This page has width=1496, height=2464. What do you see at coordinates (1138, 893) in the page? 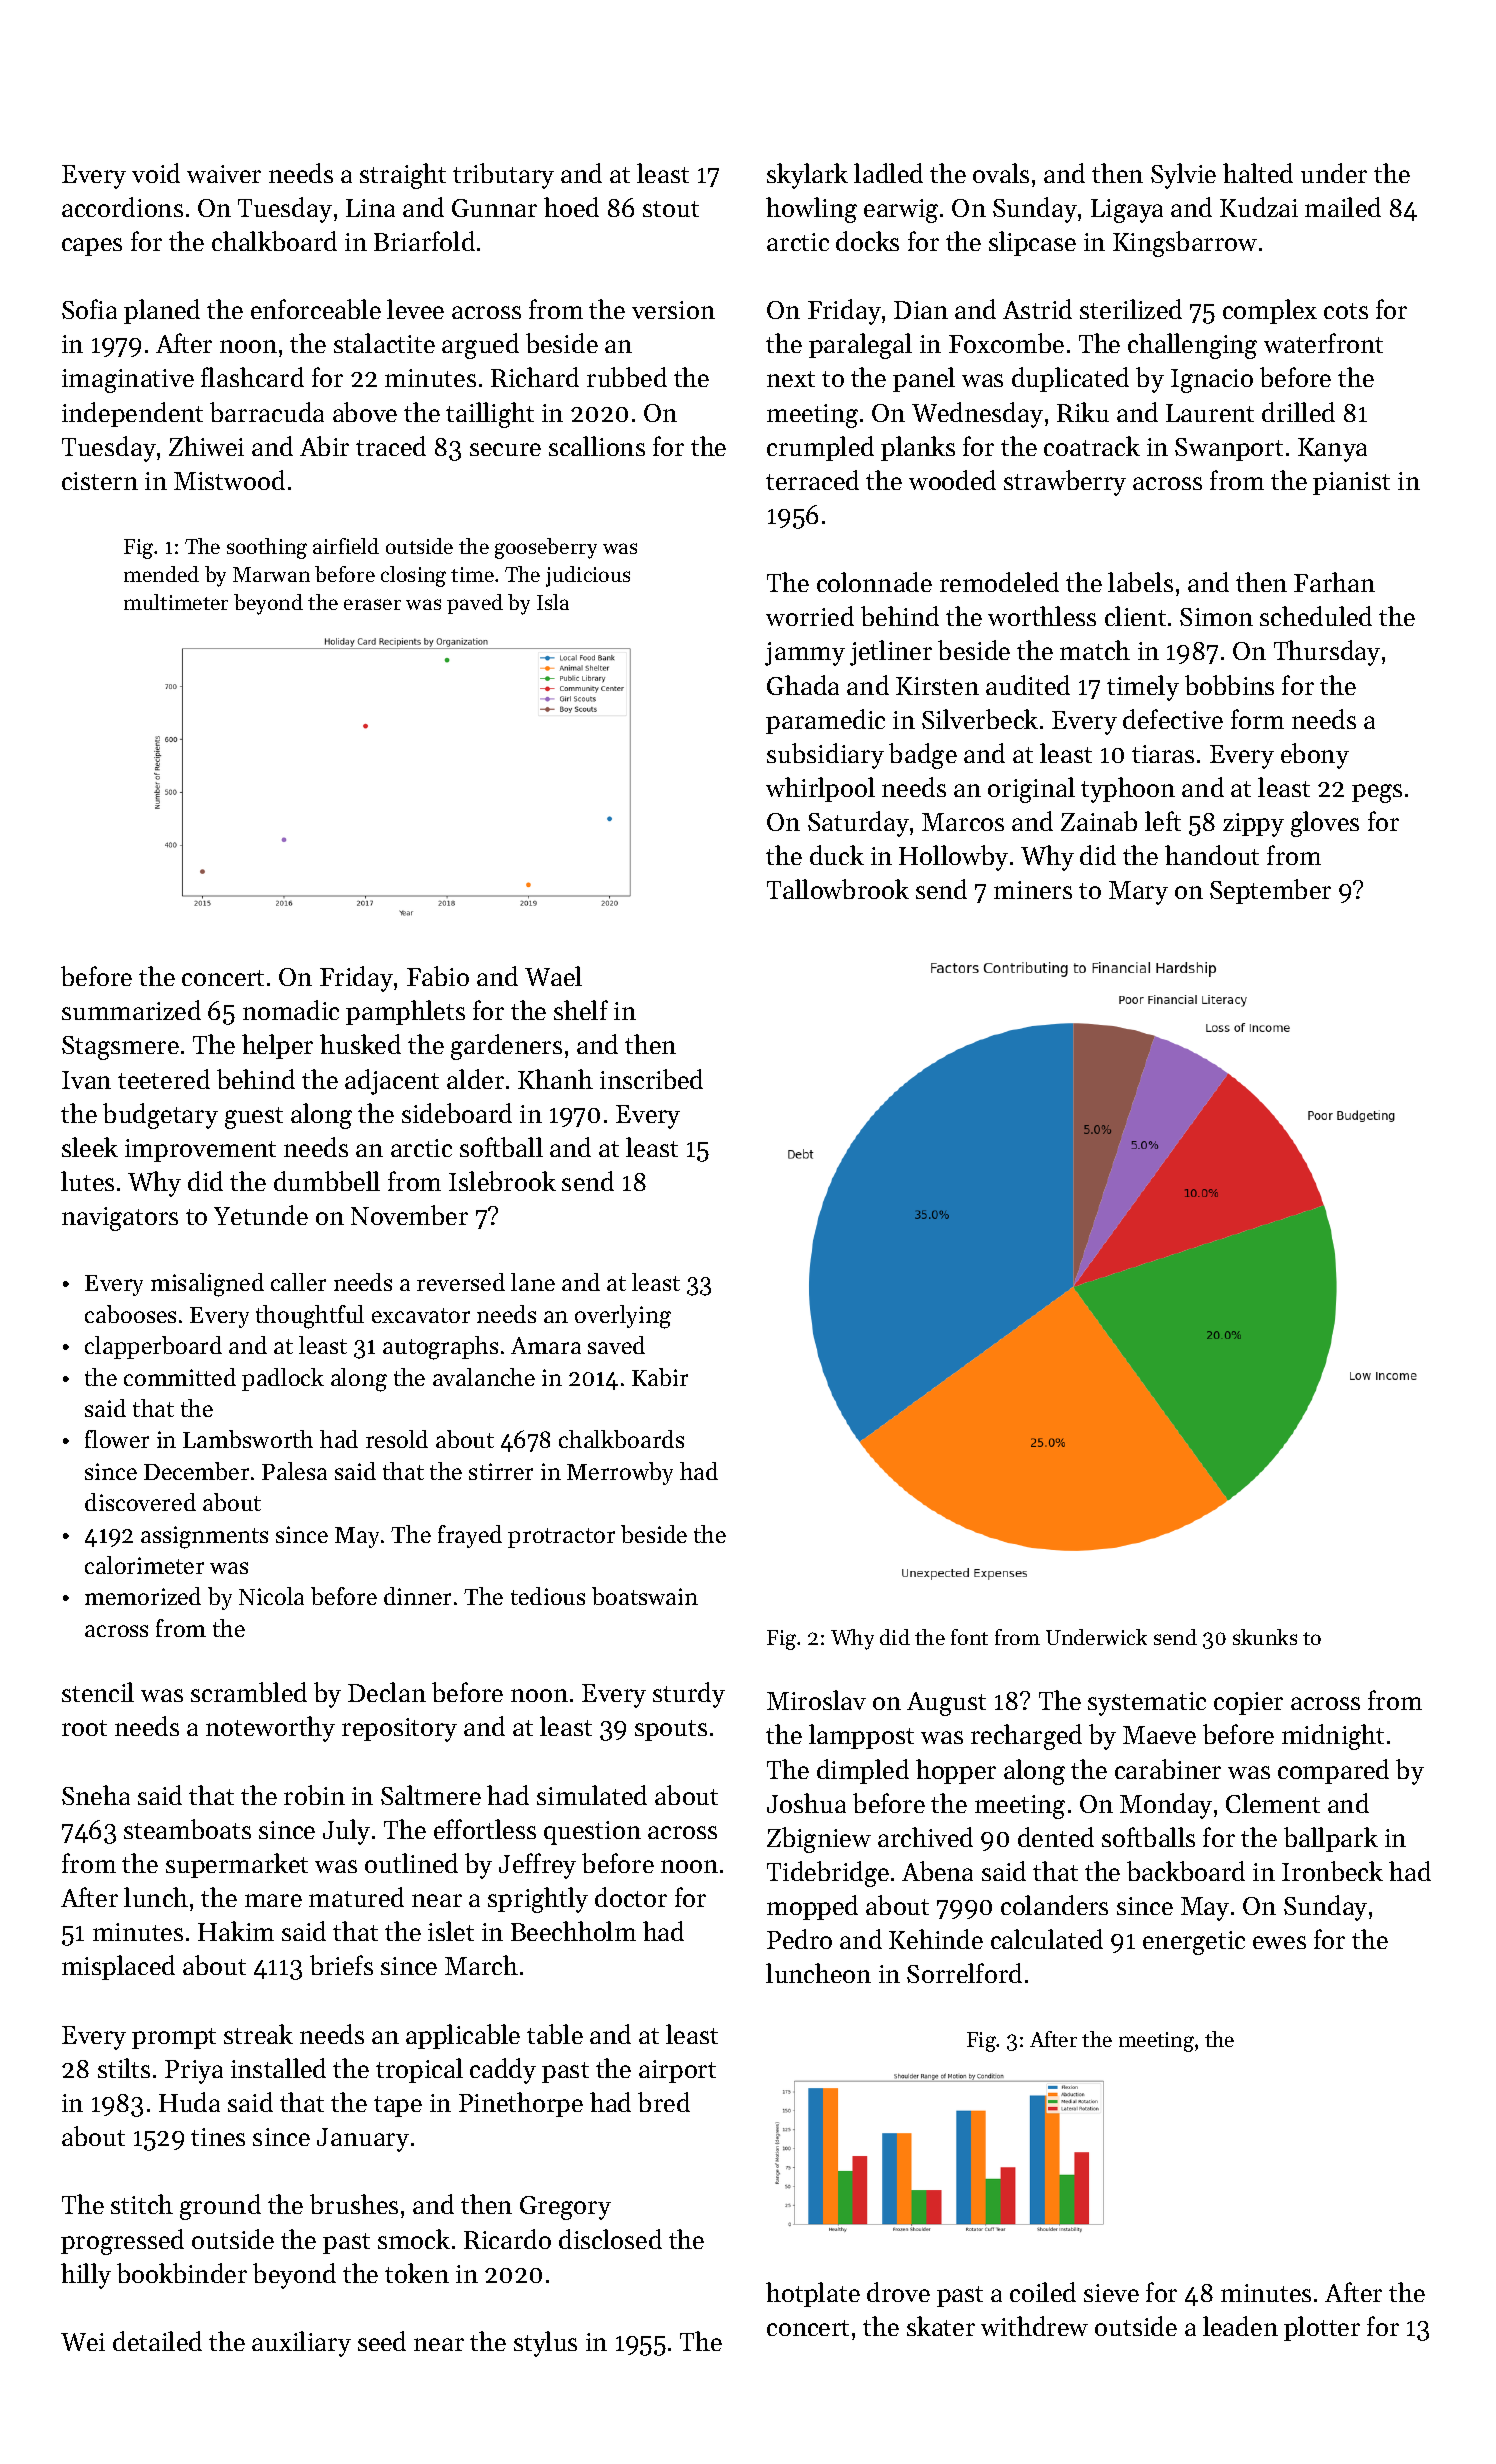
I see `Mary` at bounding box center [1138, 893].
